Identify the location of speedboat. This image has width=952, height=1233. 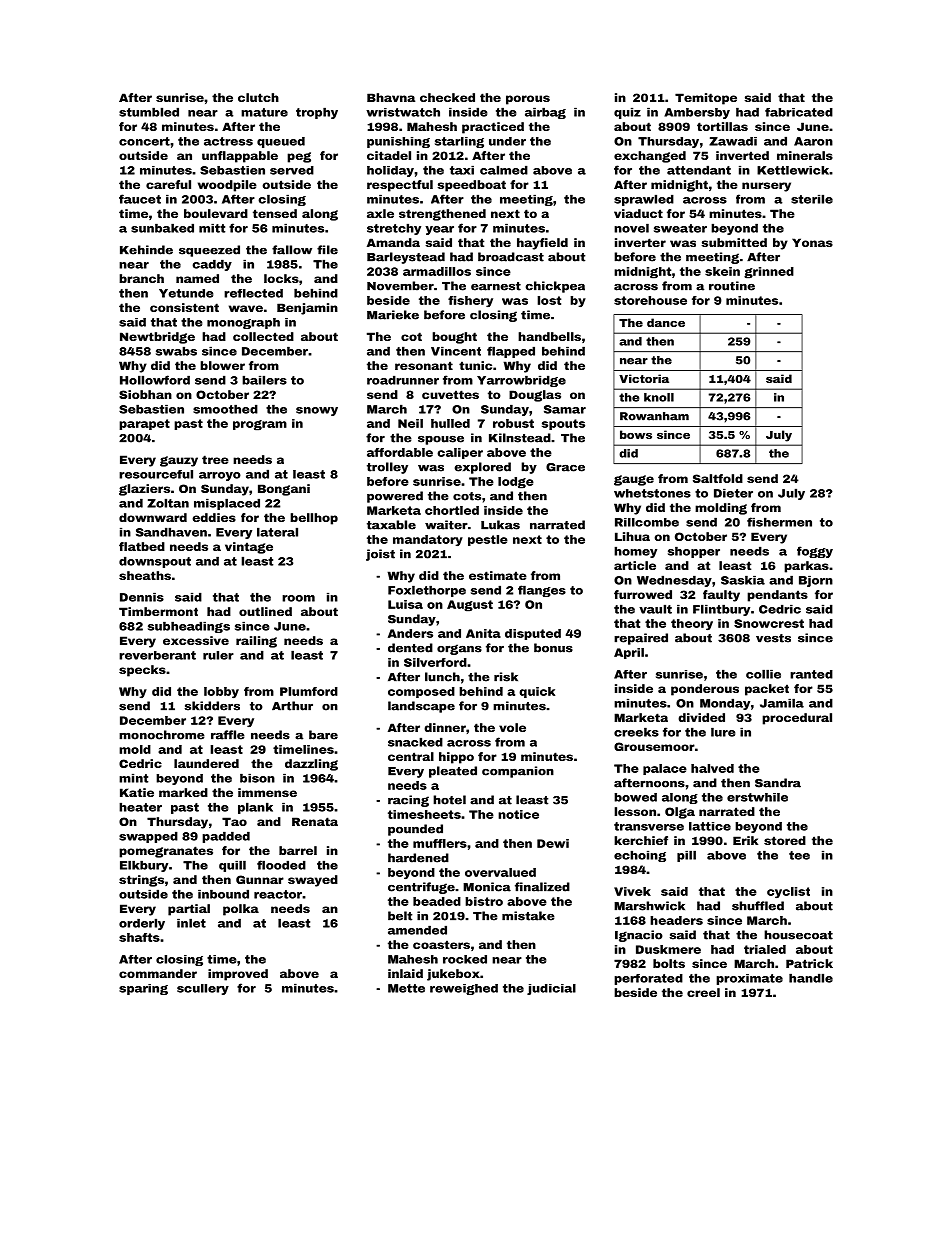
(471, 186).
